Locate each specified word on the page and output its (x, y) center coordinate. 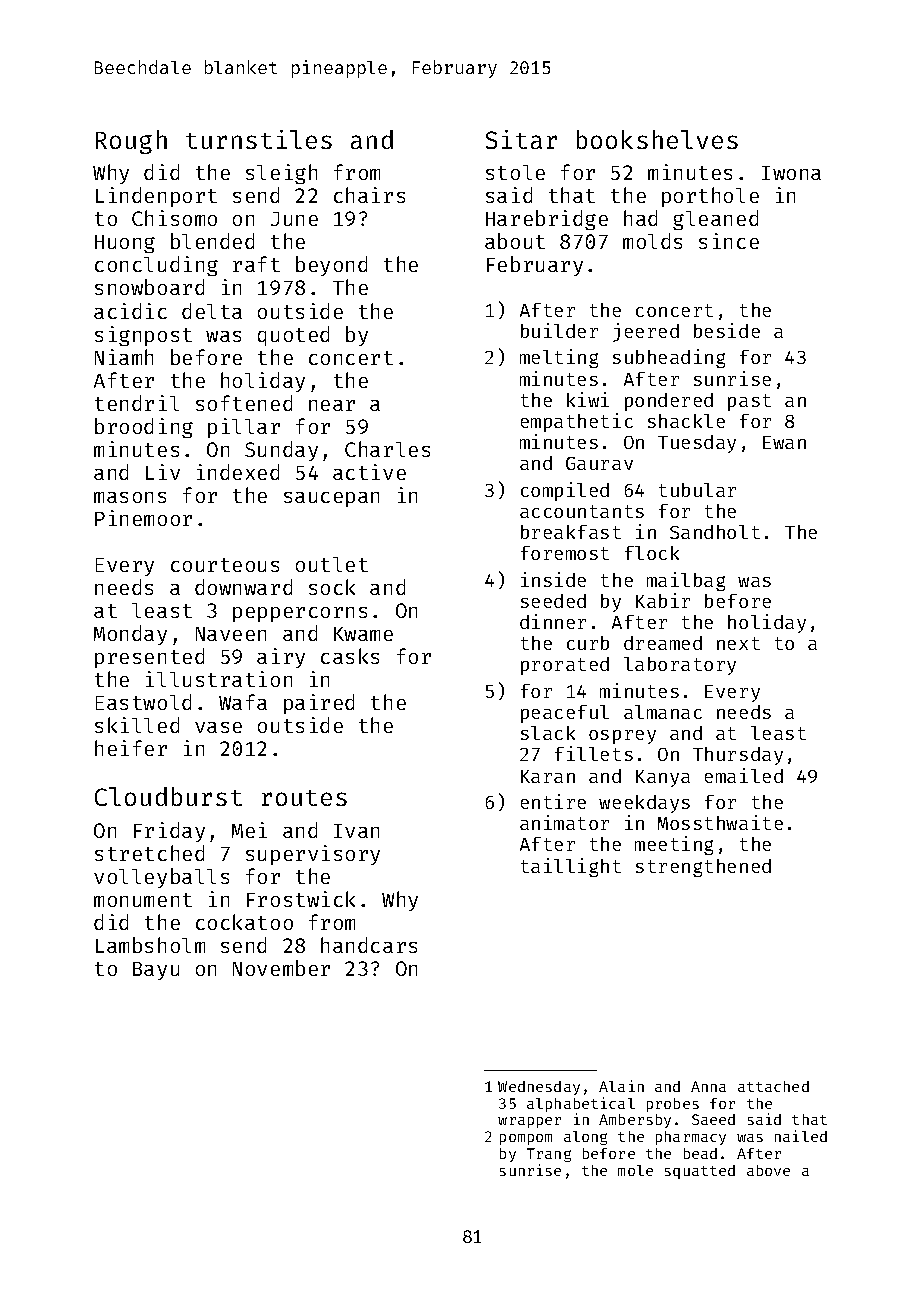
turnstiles (259, 139)
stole (515, 172)
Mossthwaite (720, 822)
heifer (131, 748)
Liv (163, 472)
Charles (387, 449)
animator (564, 822)
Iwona (791, 173)
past (749, 402)
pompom (526, 1139)
